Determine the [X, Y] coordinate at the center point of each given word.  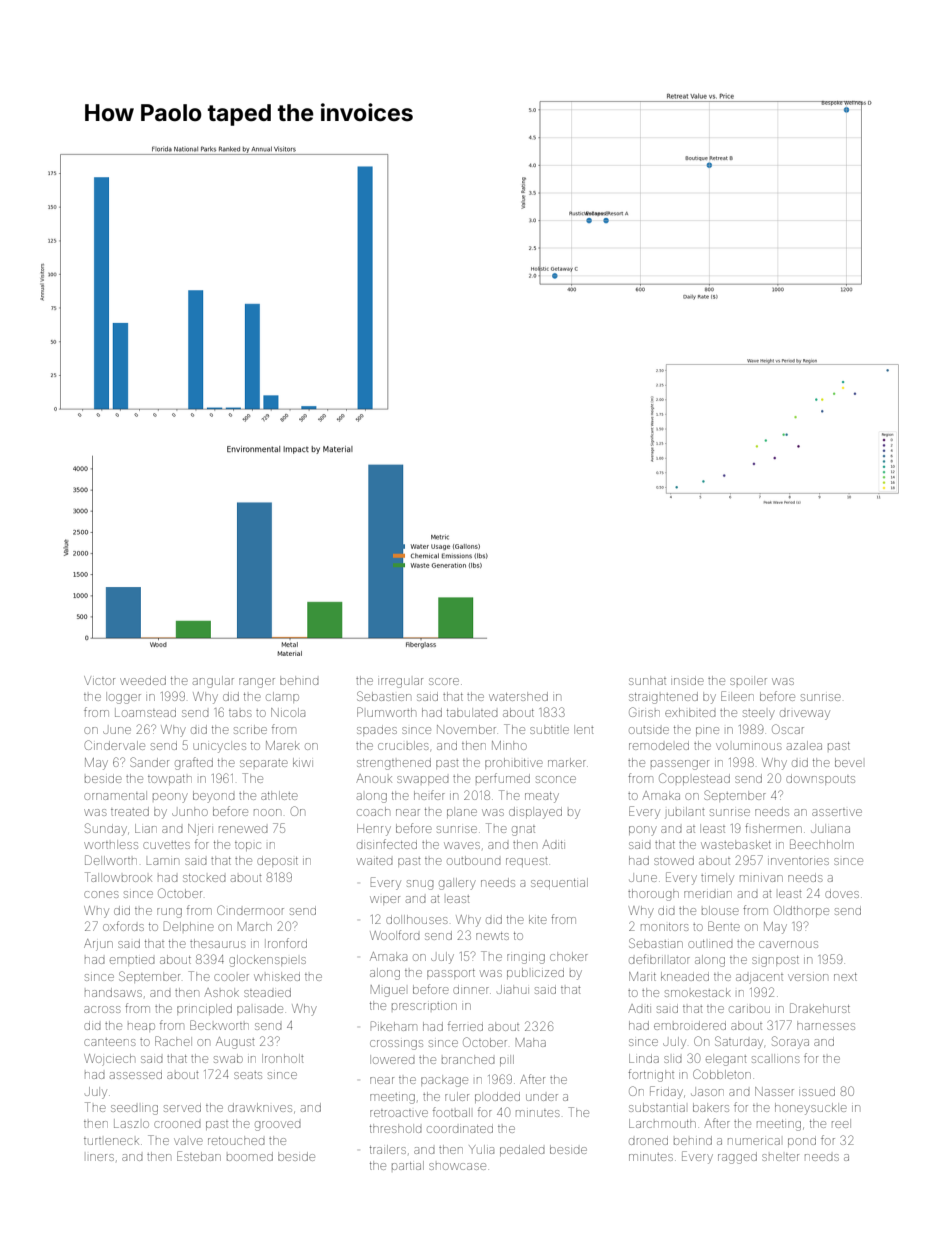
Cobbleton [722, 1074]
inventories [798, 861]
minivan [761, 878]
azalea [804, 745]
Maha [531, 1042]
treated [130, 811]
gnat [523, 831]
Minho [509, 745]
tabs [240, 713]
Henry [374, 830]
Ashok [221, 992]
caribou [749, 1009]
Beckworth [219, 1025]
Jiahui [513, 989]
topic [248, 846]
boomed [250, 1156]
